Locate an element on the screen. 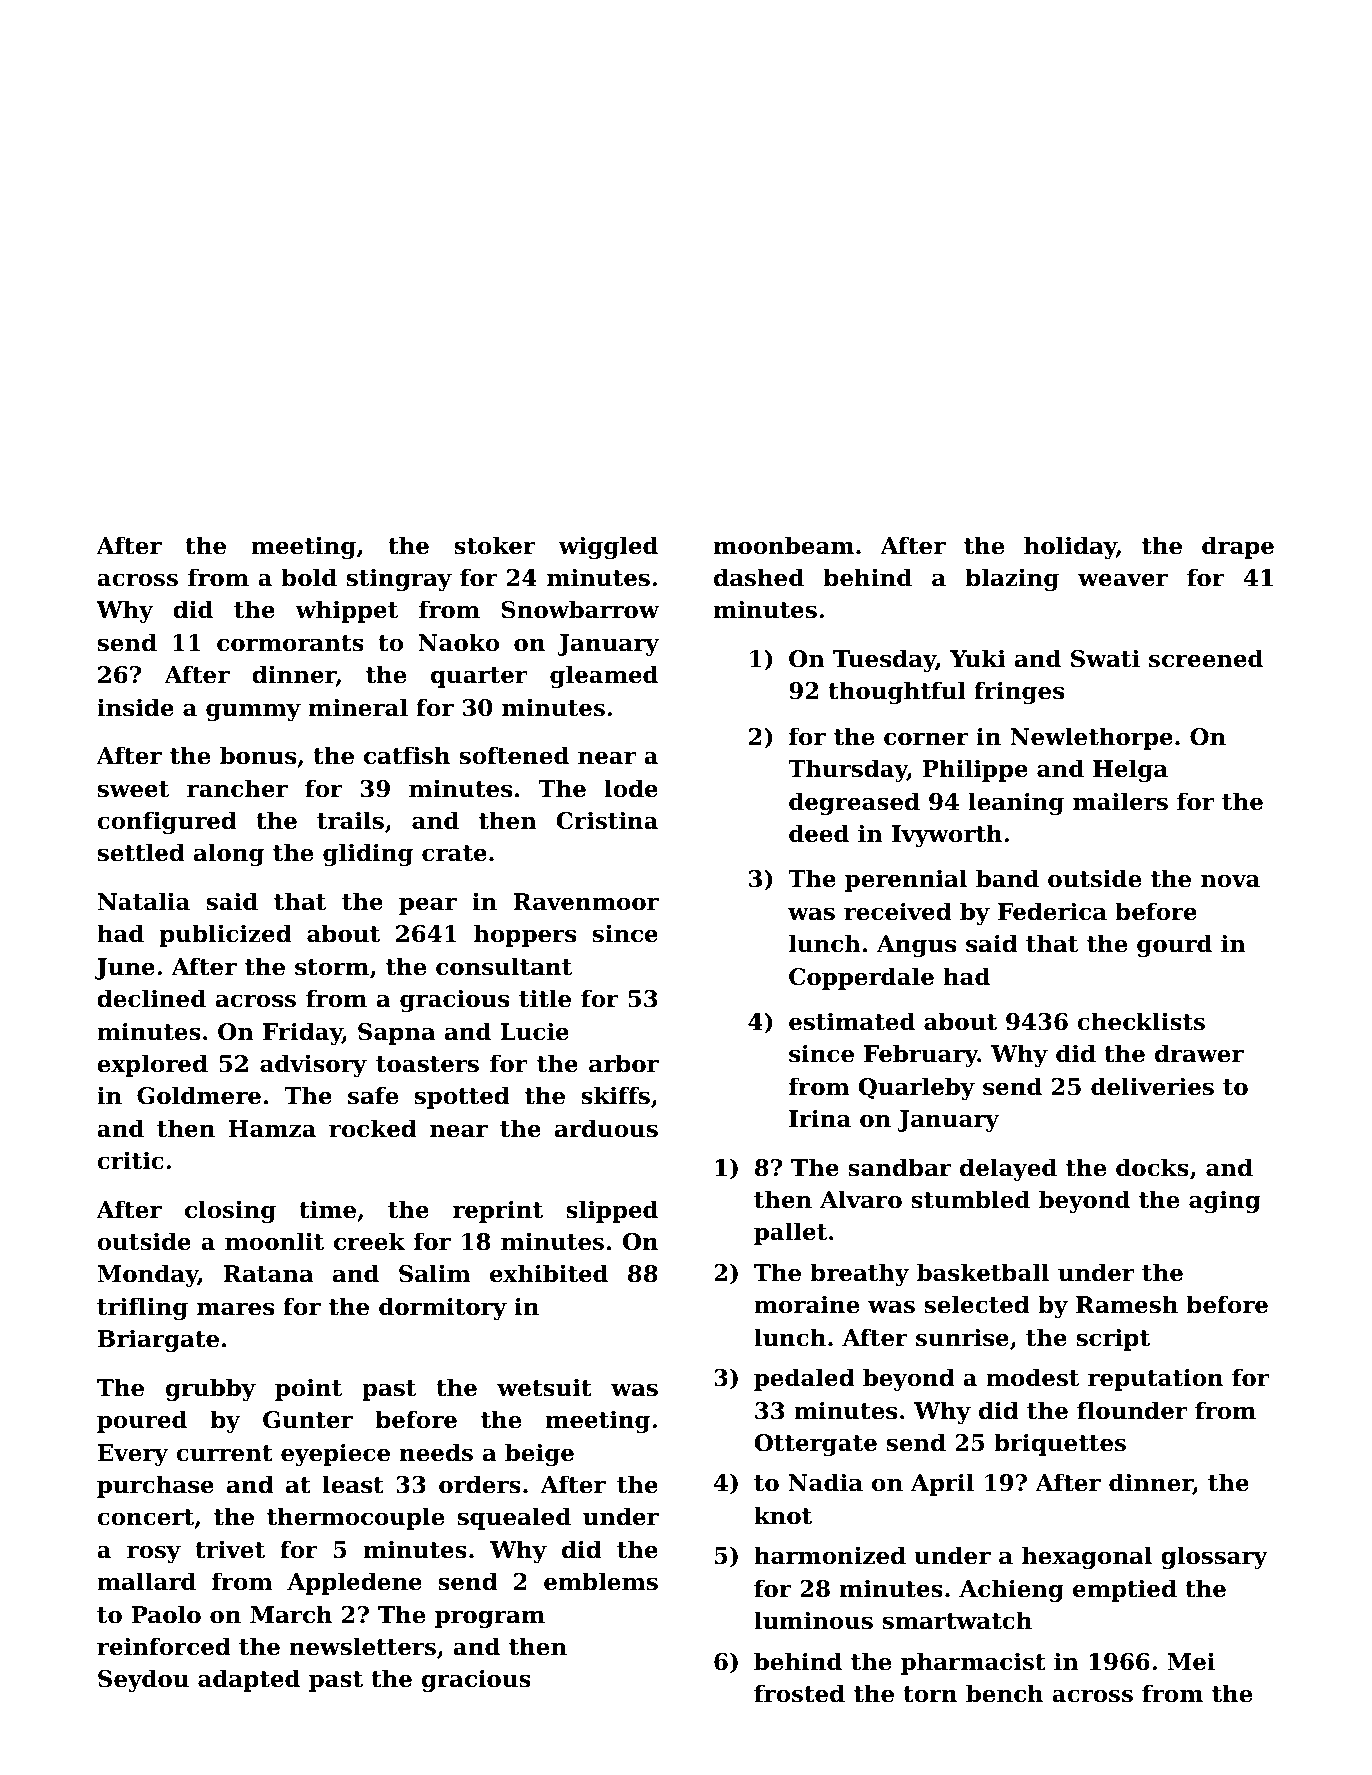 The image size is (1372, 1775). sunrise is located at coordinates (962, 1337).
